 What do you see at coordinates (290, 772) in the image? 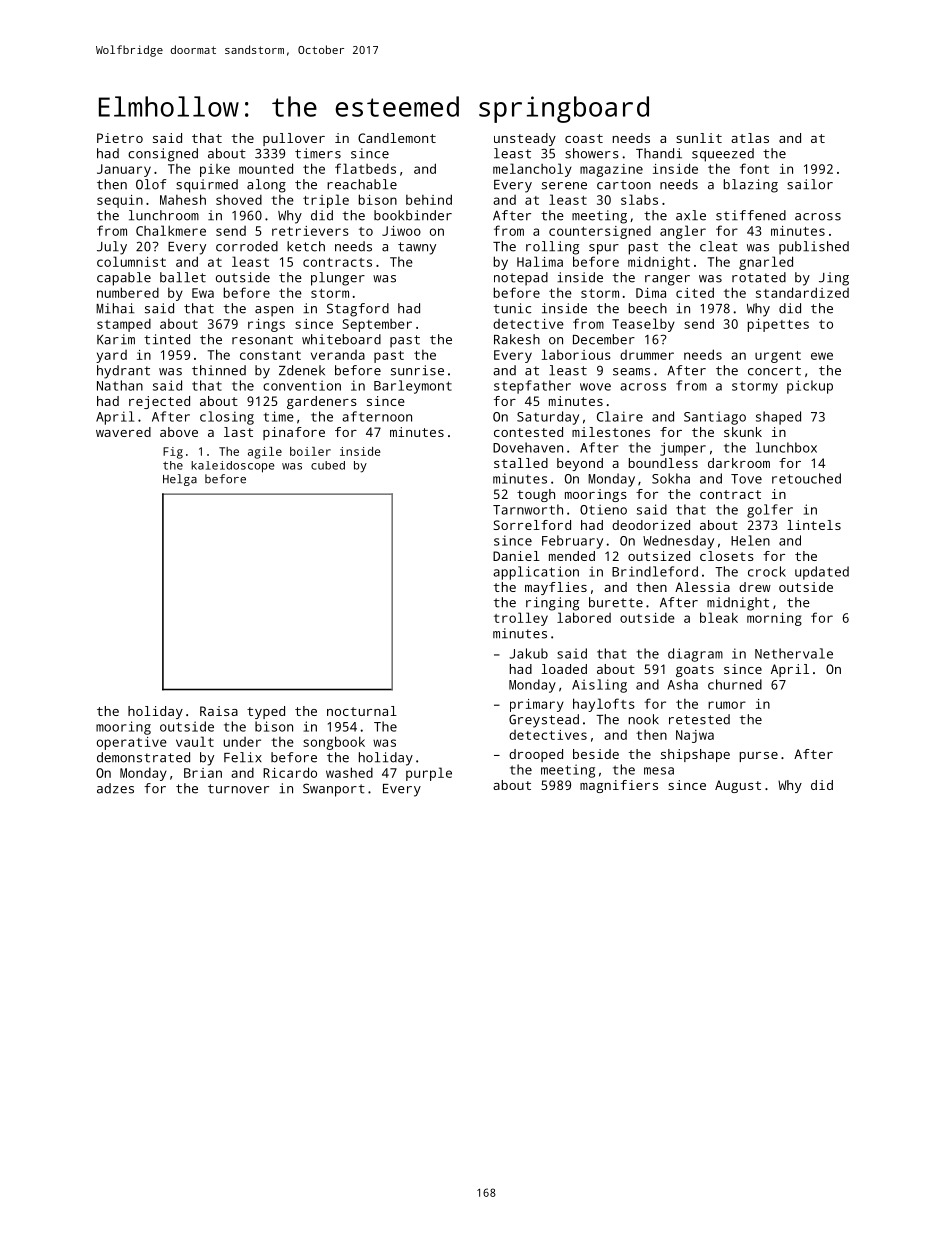
I see `Ricardo` at bounding box center [290, 772].
